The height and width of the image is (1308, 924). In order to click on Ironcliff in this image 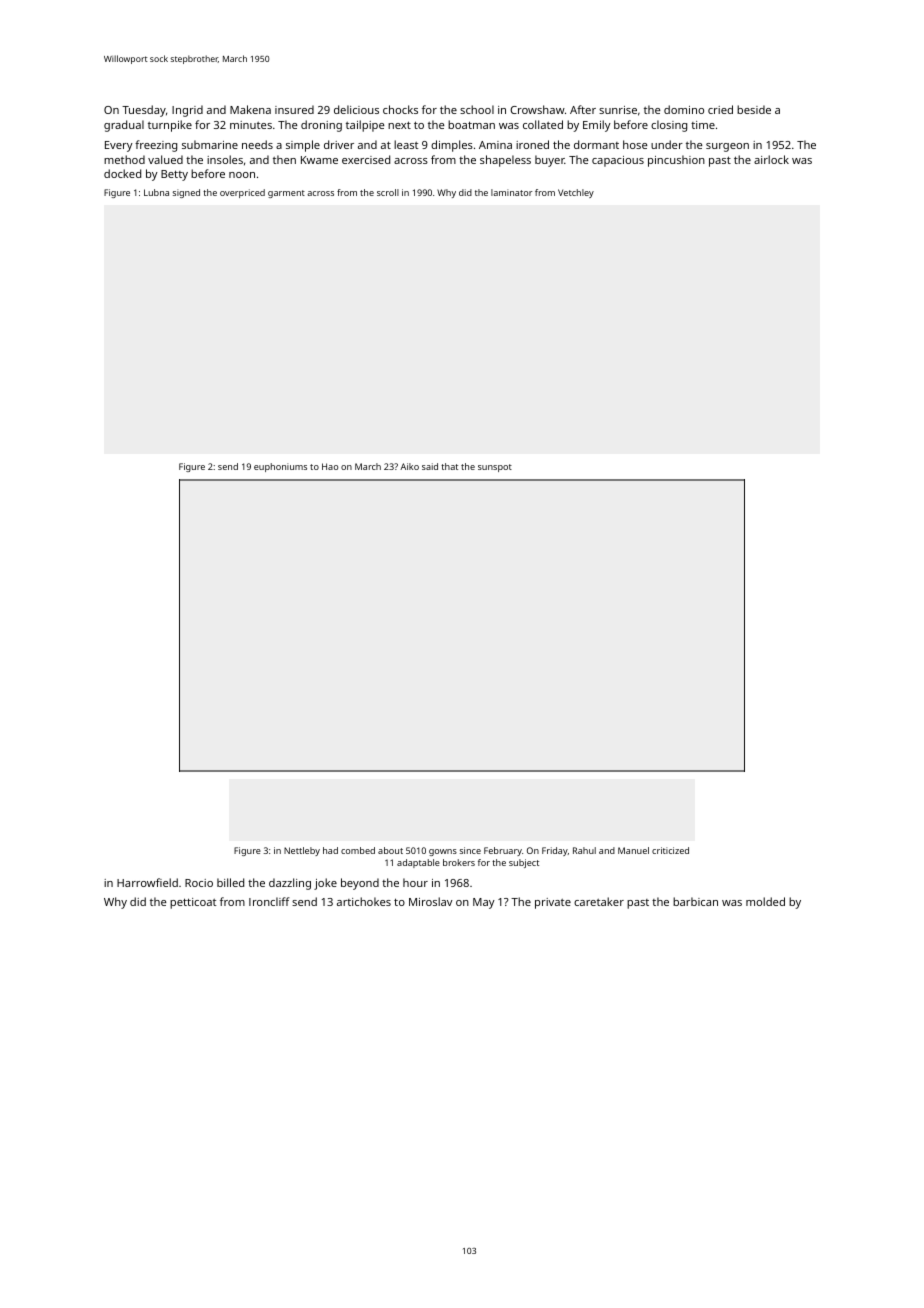, I will do `click(269, 901)`.
